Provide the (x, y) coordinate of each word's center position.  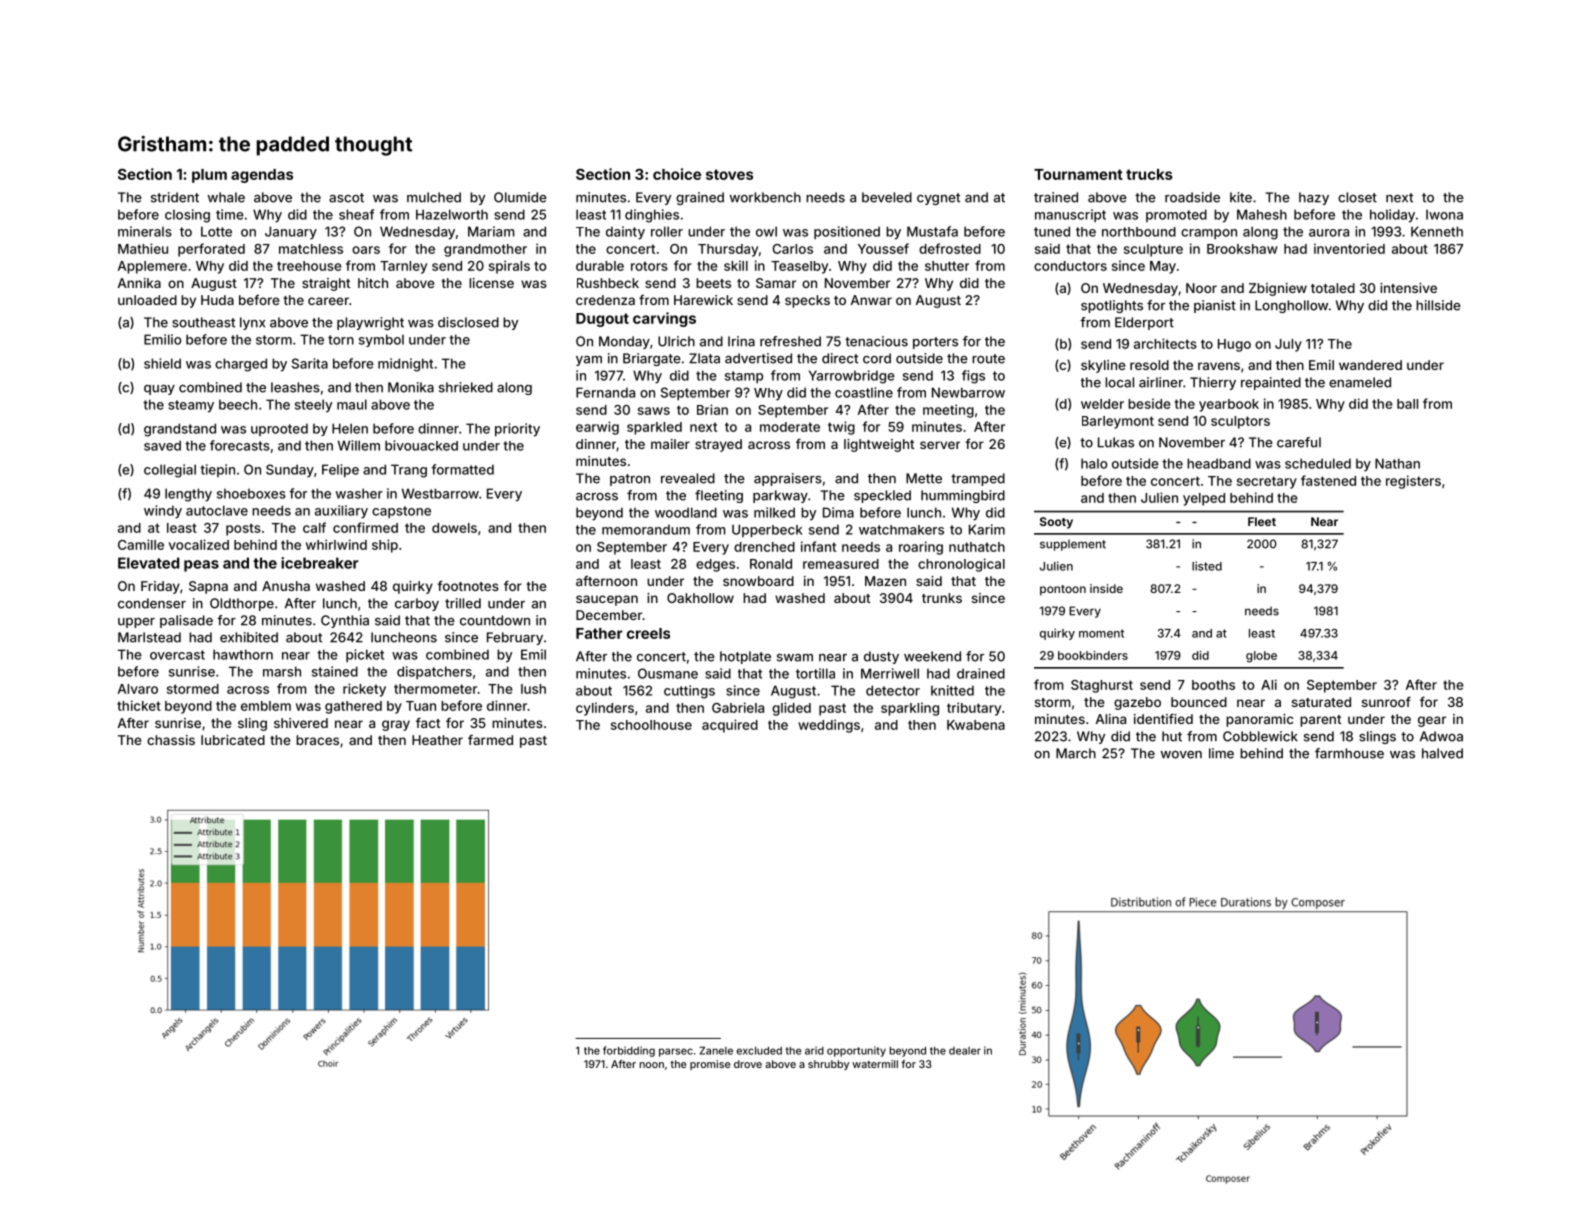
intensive (1408, 288)
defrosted (950, 248)
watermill (875, 1064)
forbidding (629, 1051)
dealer (965, 1051)
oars (366, 250)
